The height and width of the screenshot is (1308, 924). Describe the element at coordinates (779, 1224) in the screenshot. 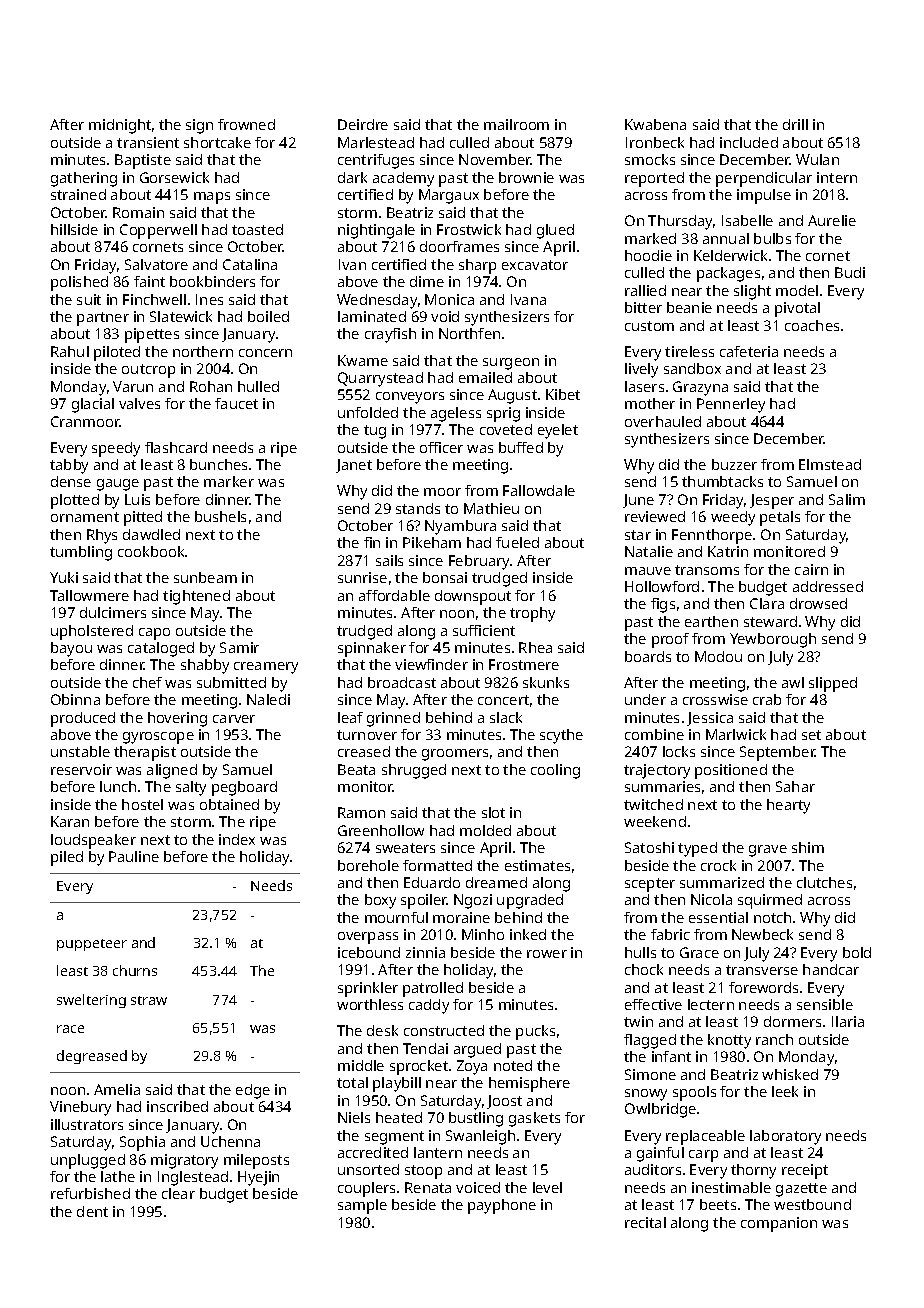

I see `companion` at that location.
